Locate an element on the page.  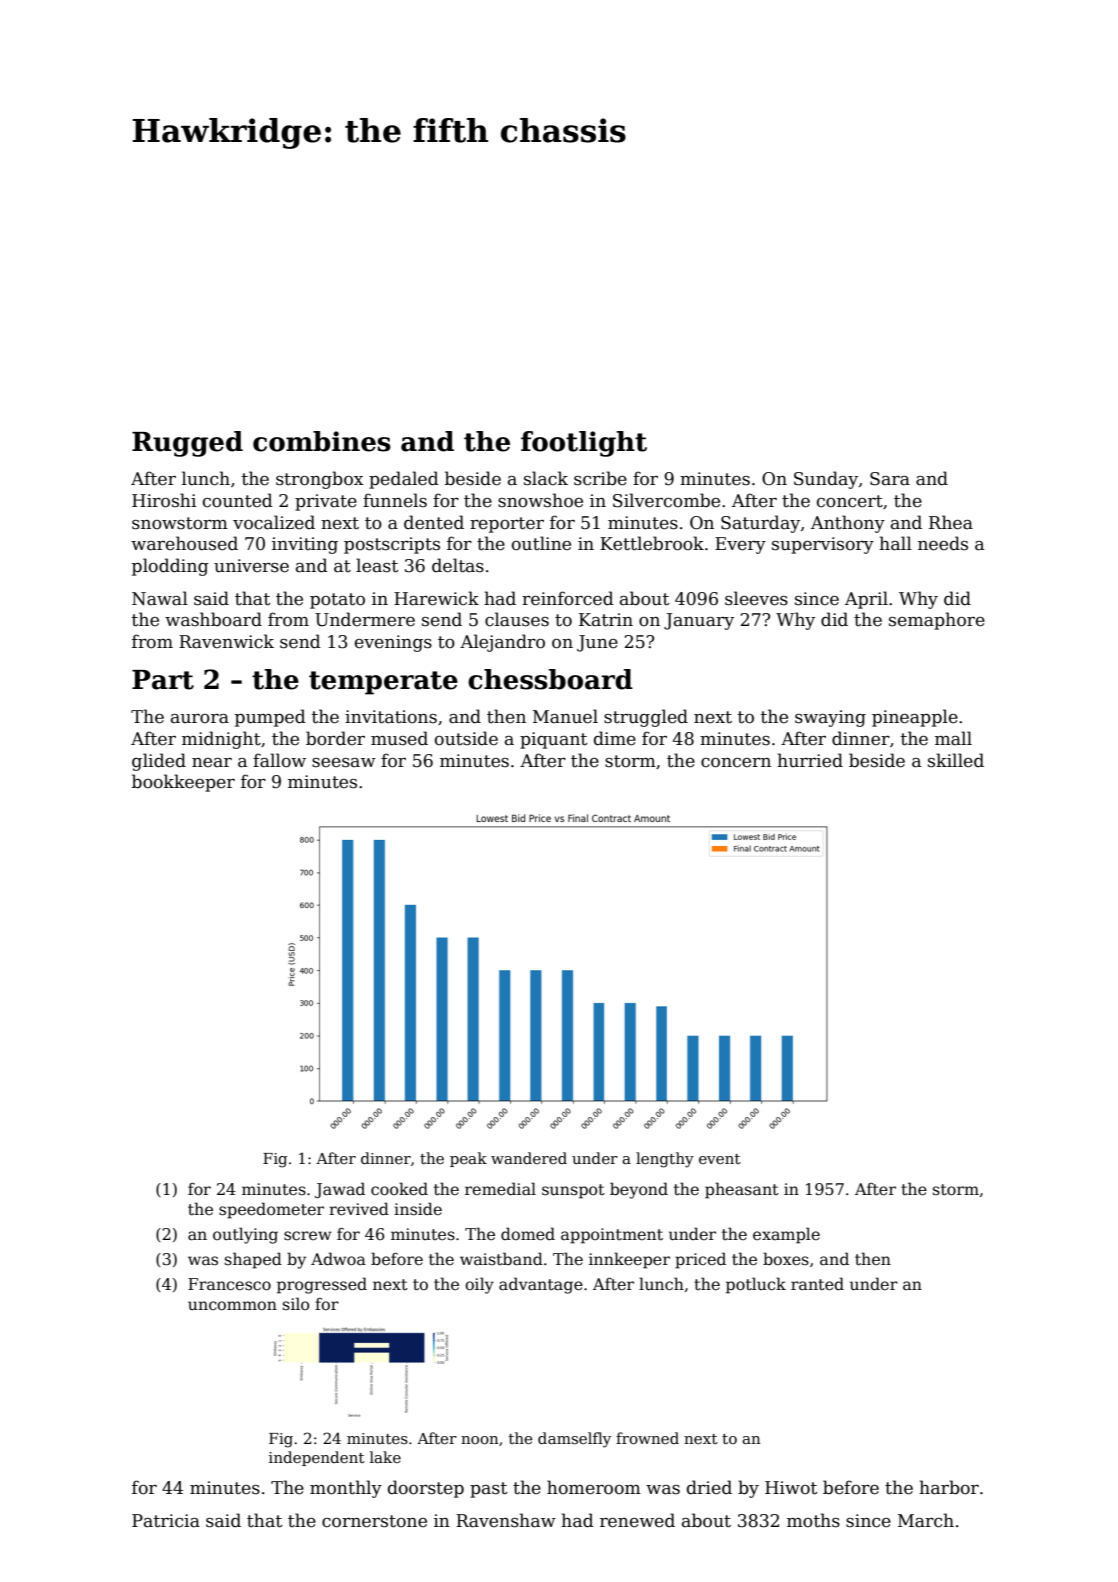
Sara is located at coordinates (890, 479).
